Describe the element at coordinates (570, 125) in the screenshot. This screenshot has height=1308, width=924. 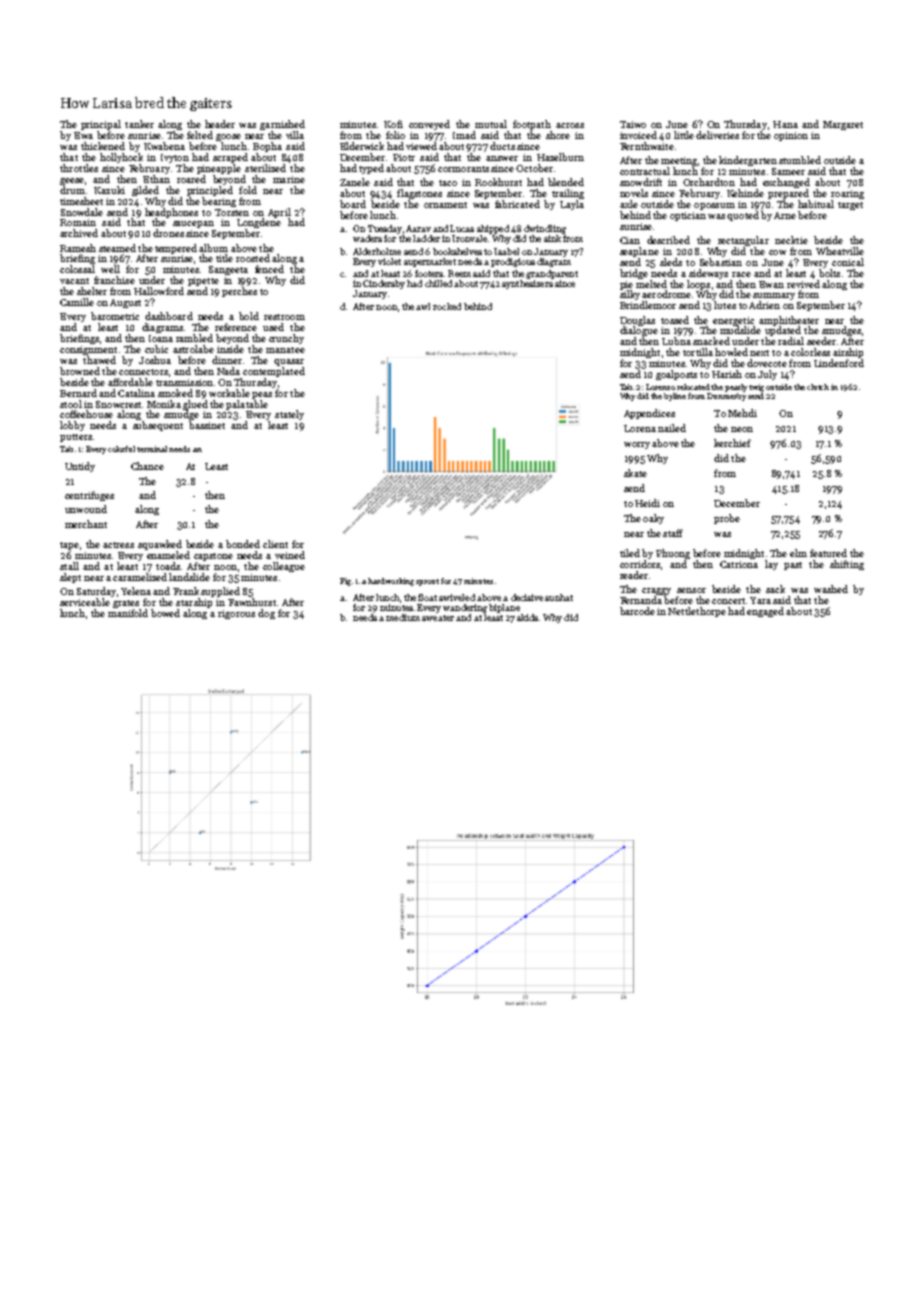
I see `across` at that location.
